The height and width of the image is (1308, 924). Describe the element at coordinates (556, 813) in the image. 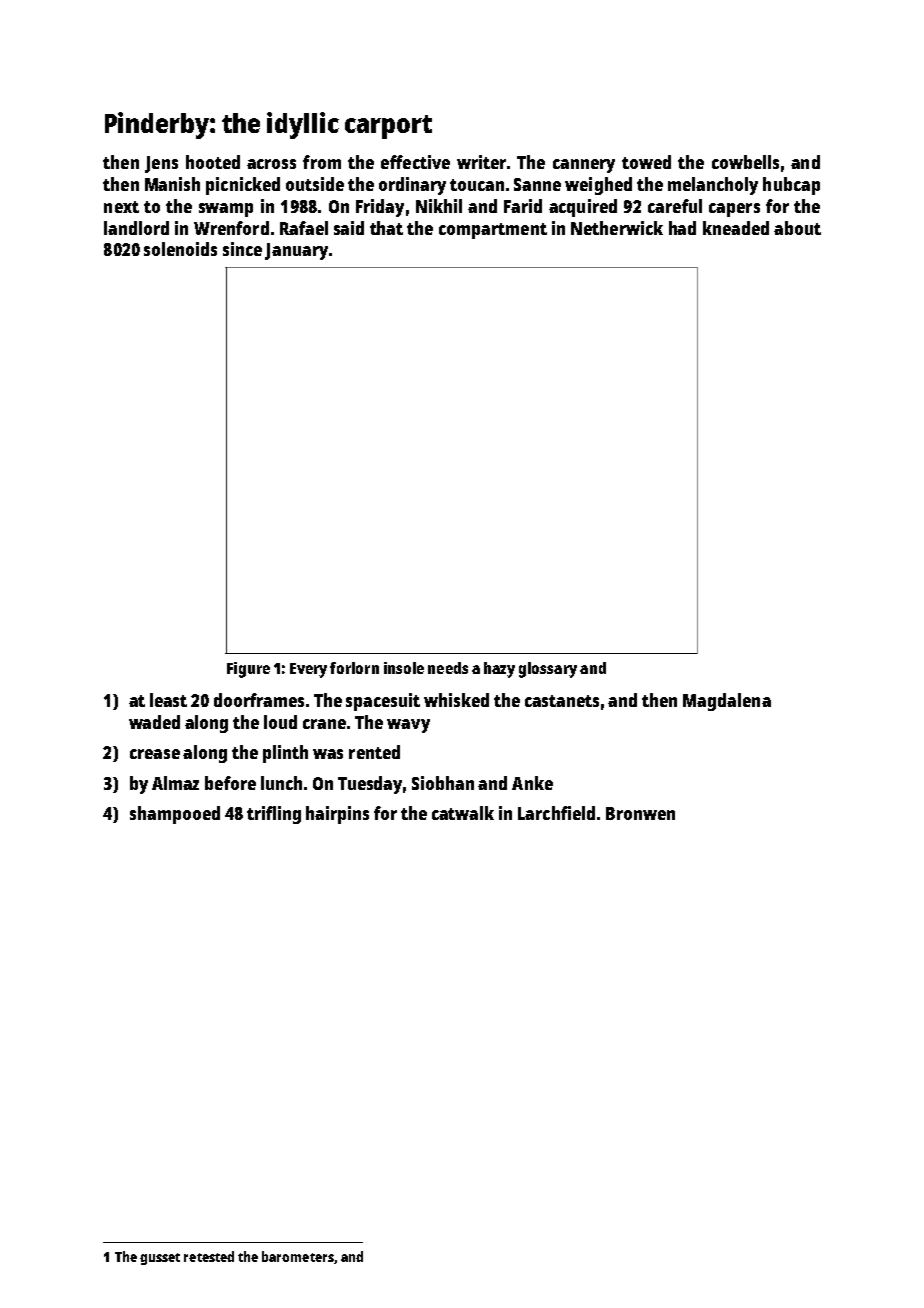

I see `Larchfield` at that location.
